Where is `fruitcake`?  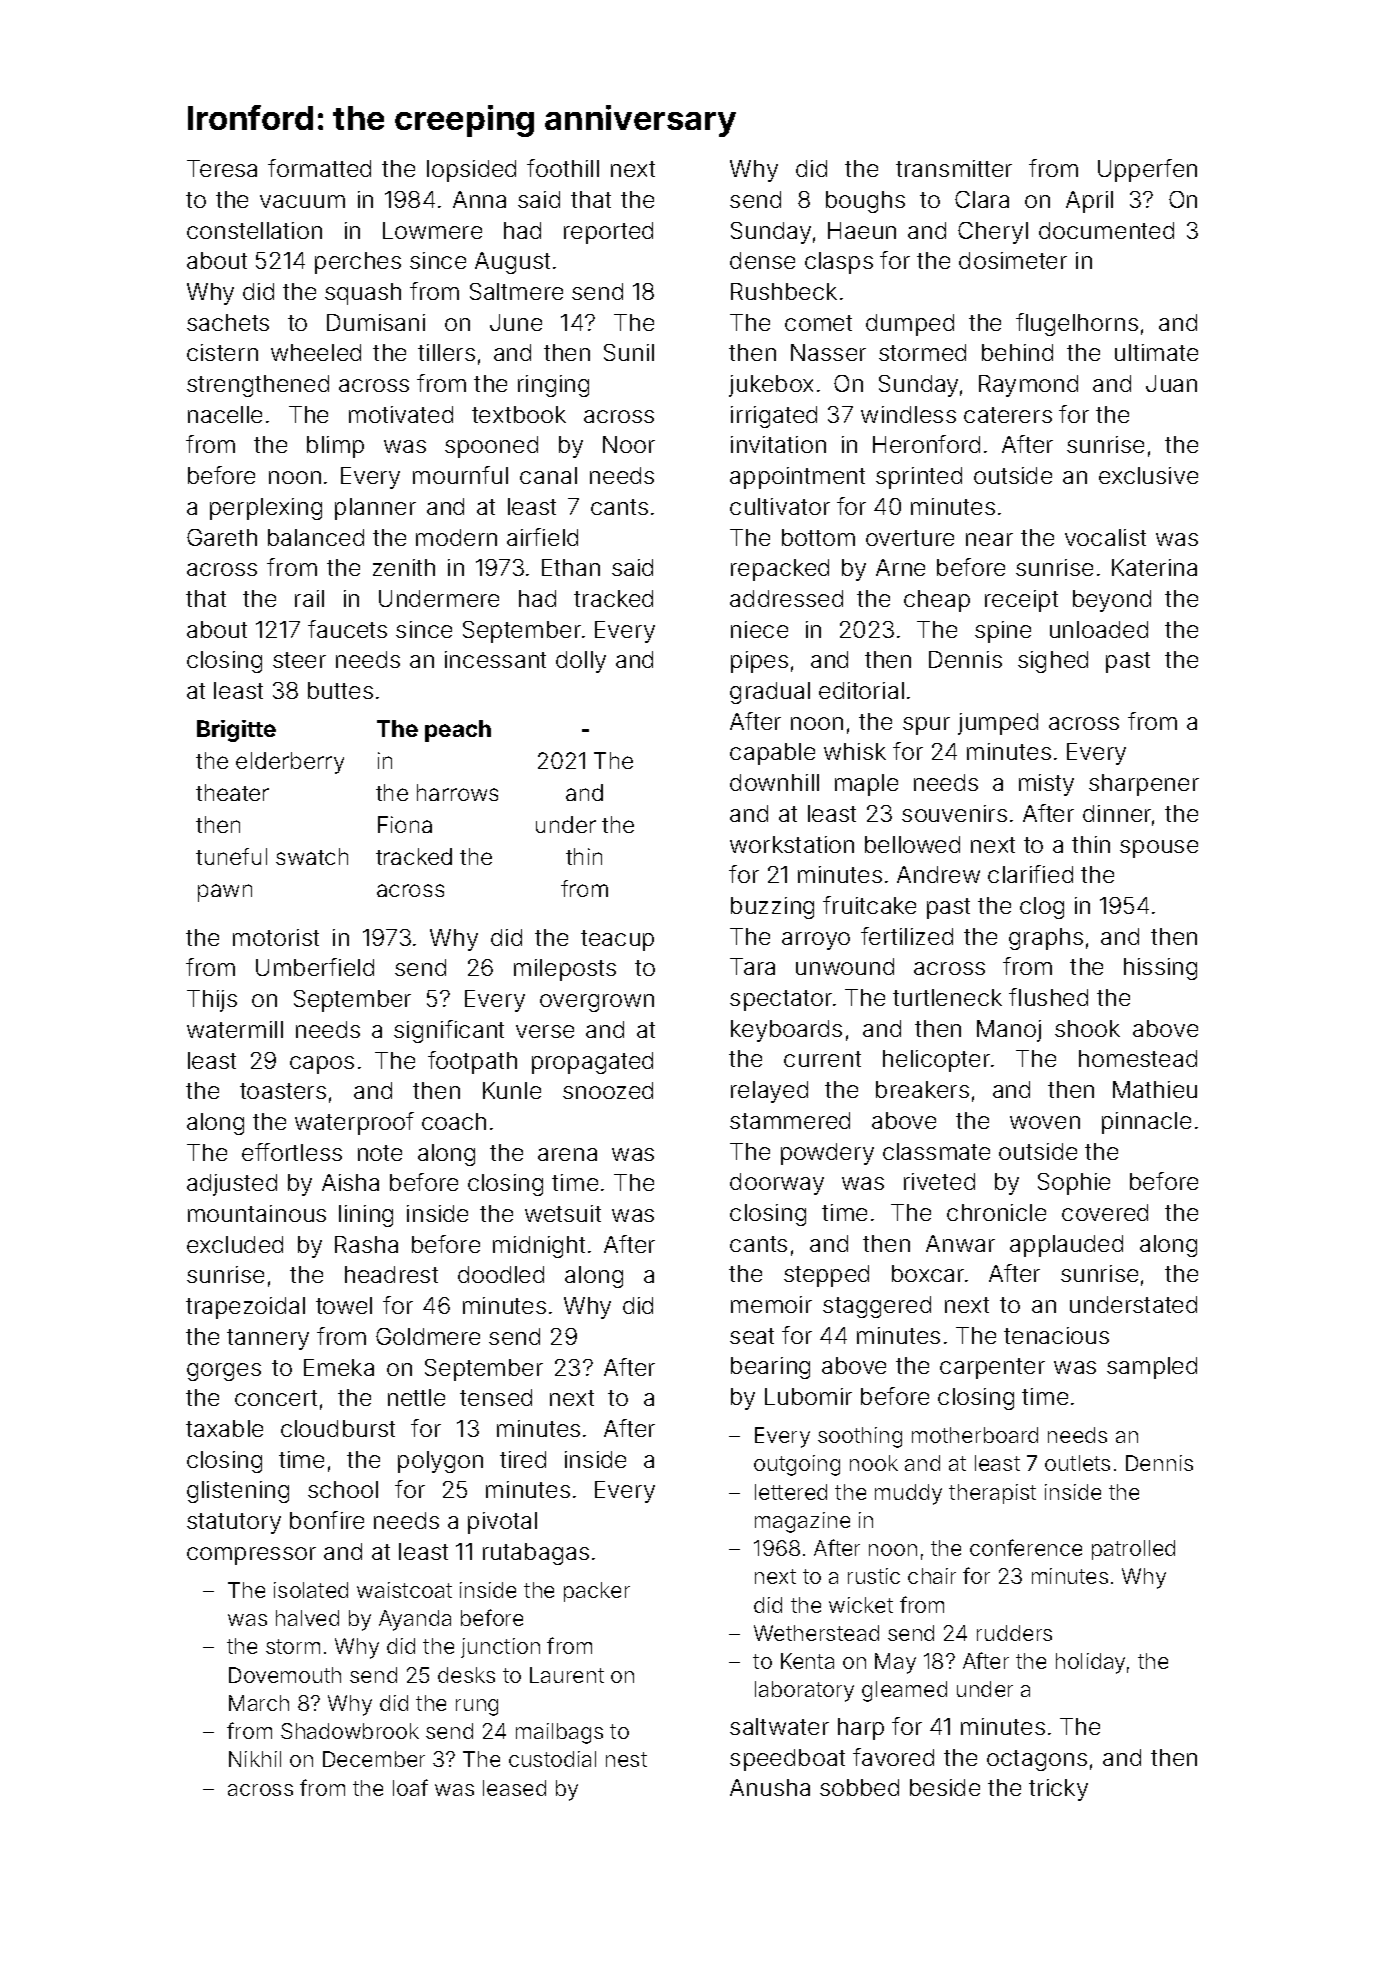
fruitcake is located at coordinates (869, 905).
